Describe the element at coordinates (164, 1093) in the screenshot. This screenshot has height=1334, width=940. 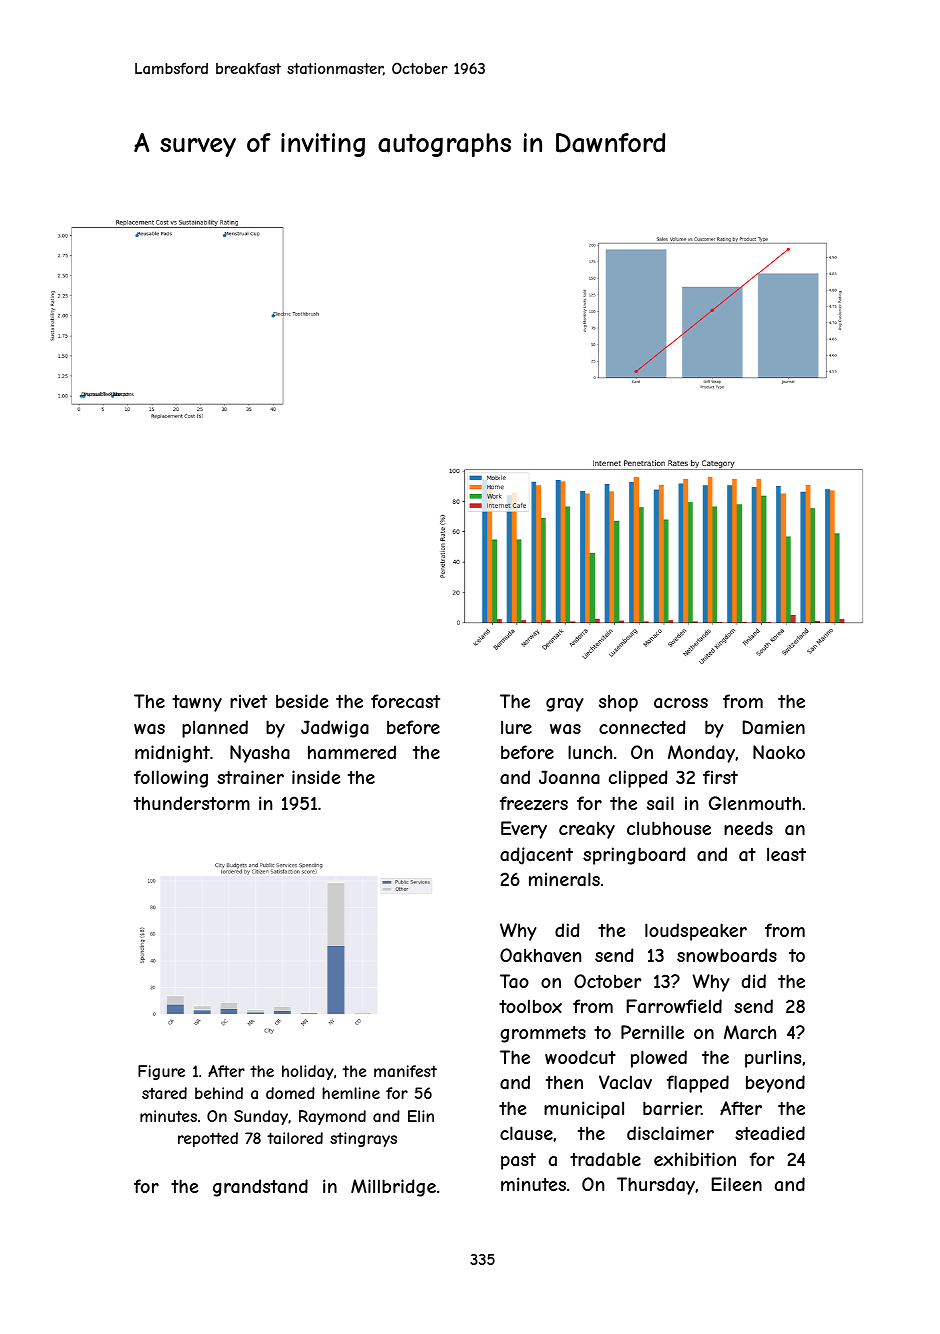
I see `stared` at that location.
